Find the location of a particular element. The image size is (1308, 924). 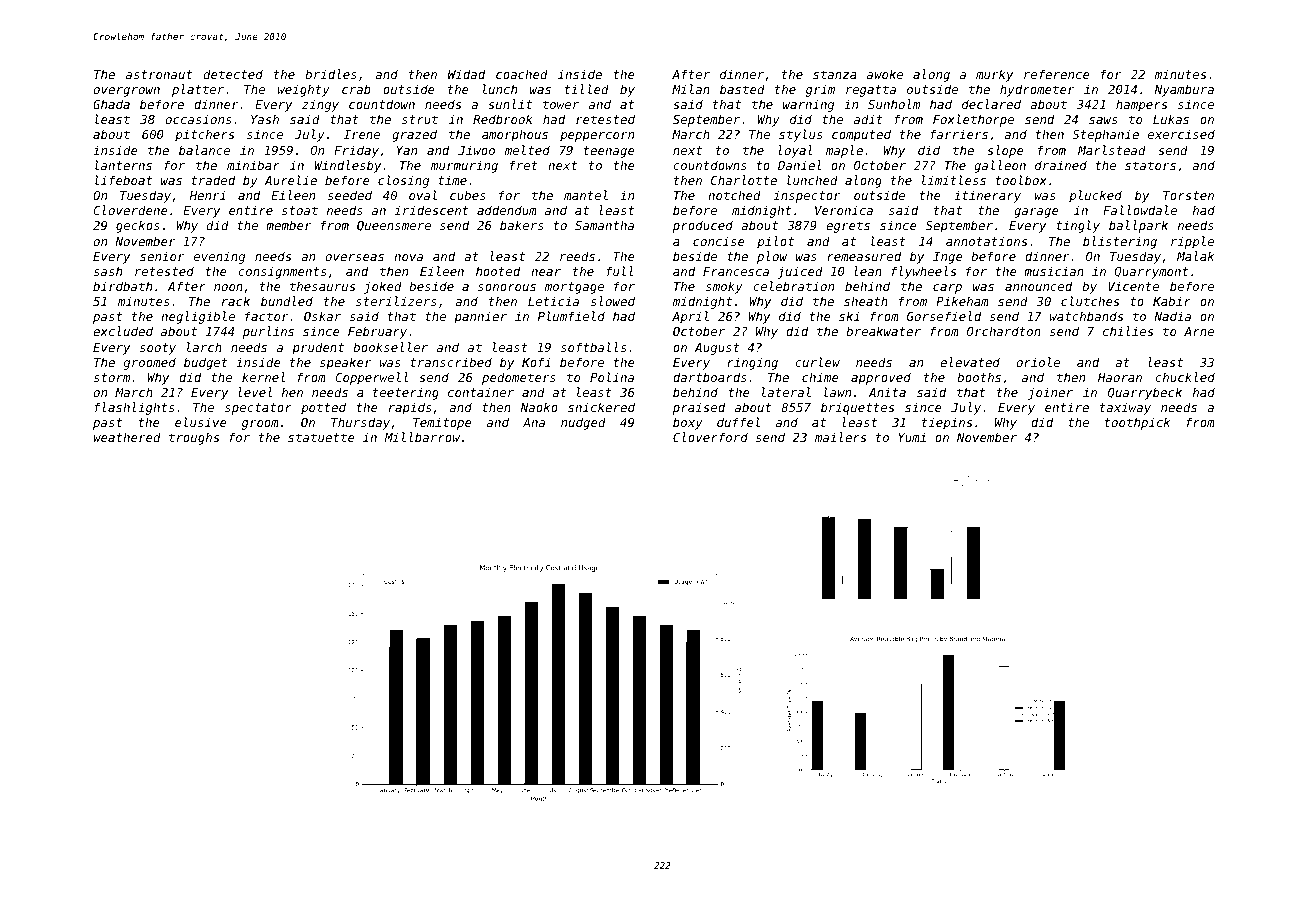

pitchers is located at coordinates (204, 135).
